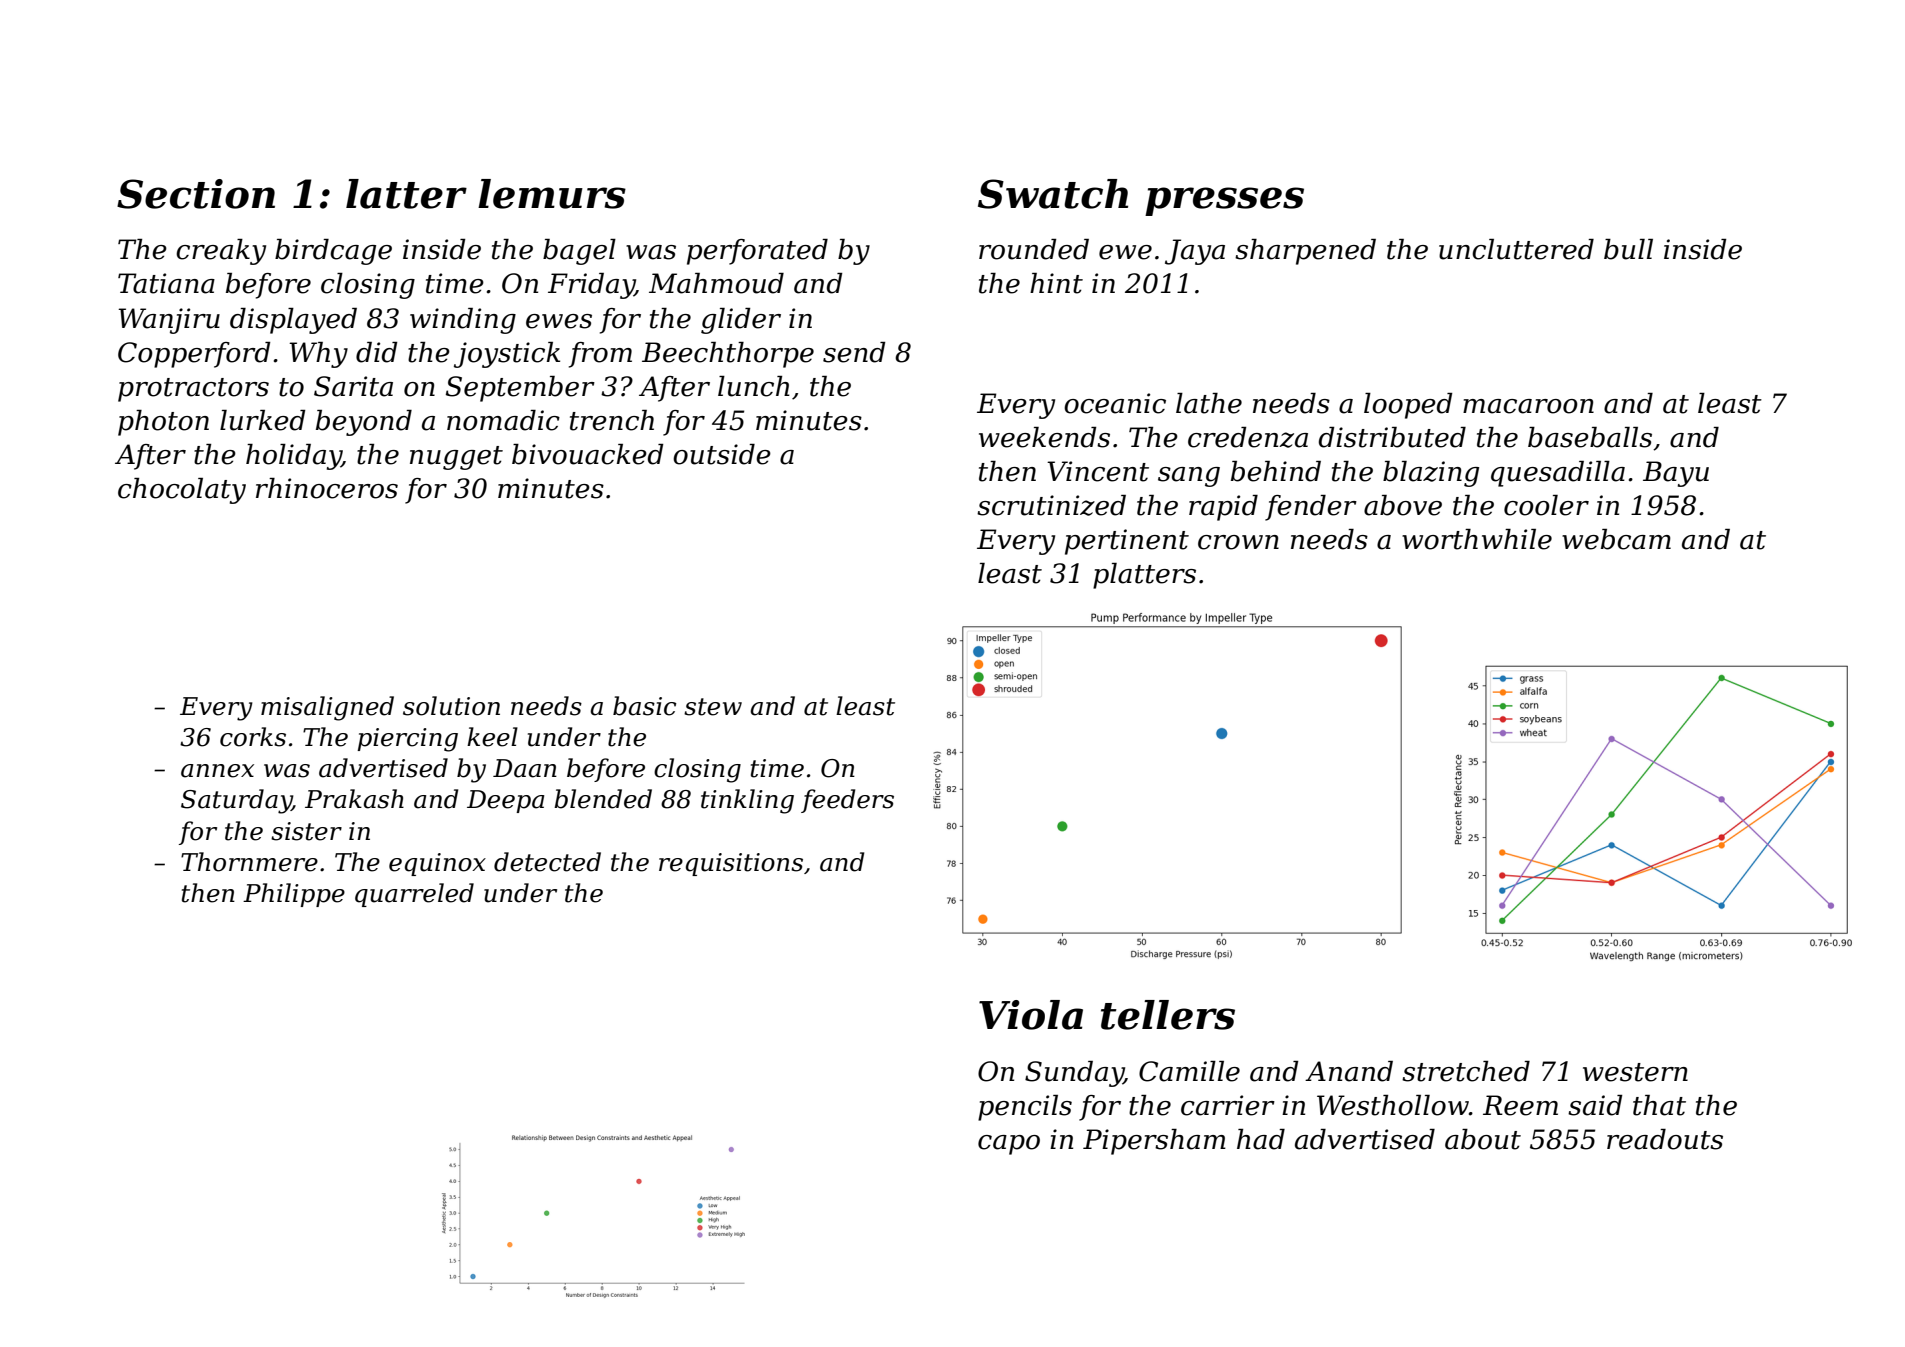 The image size is (1905, 1347). What do you see at coordinates (847, 801) in the document?
I see `feeders` at bounding box center [847, 801].
